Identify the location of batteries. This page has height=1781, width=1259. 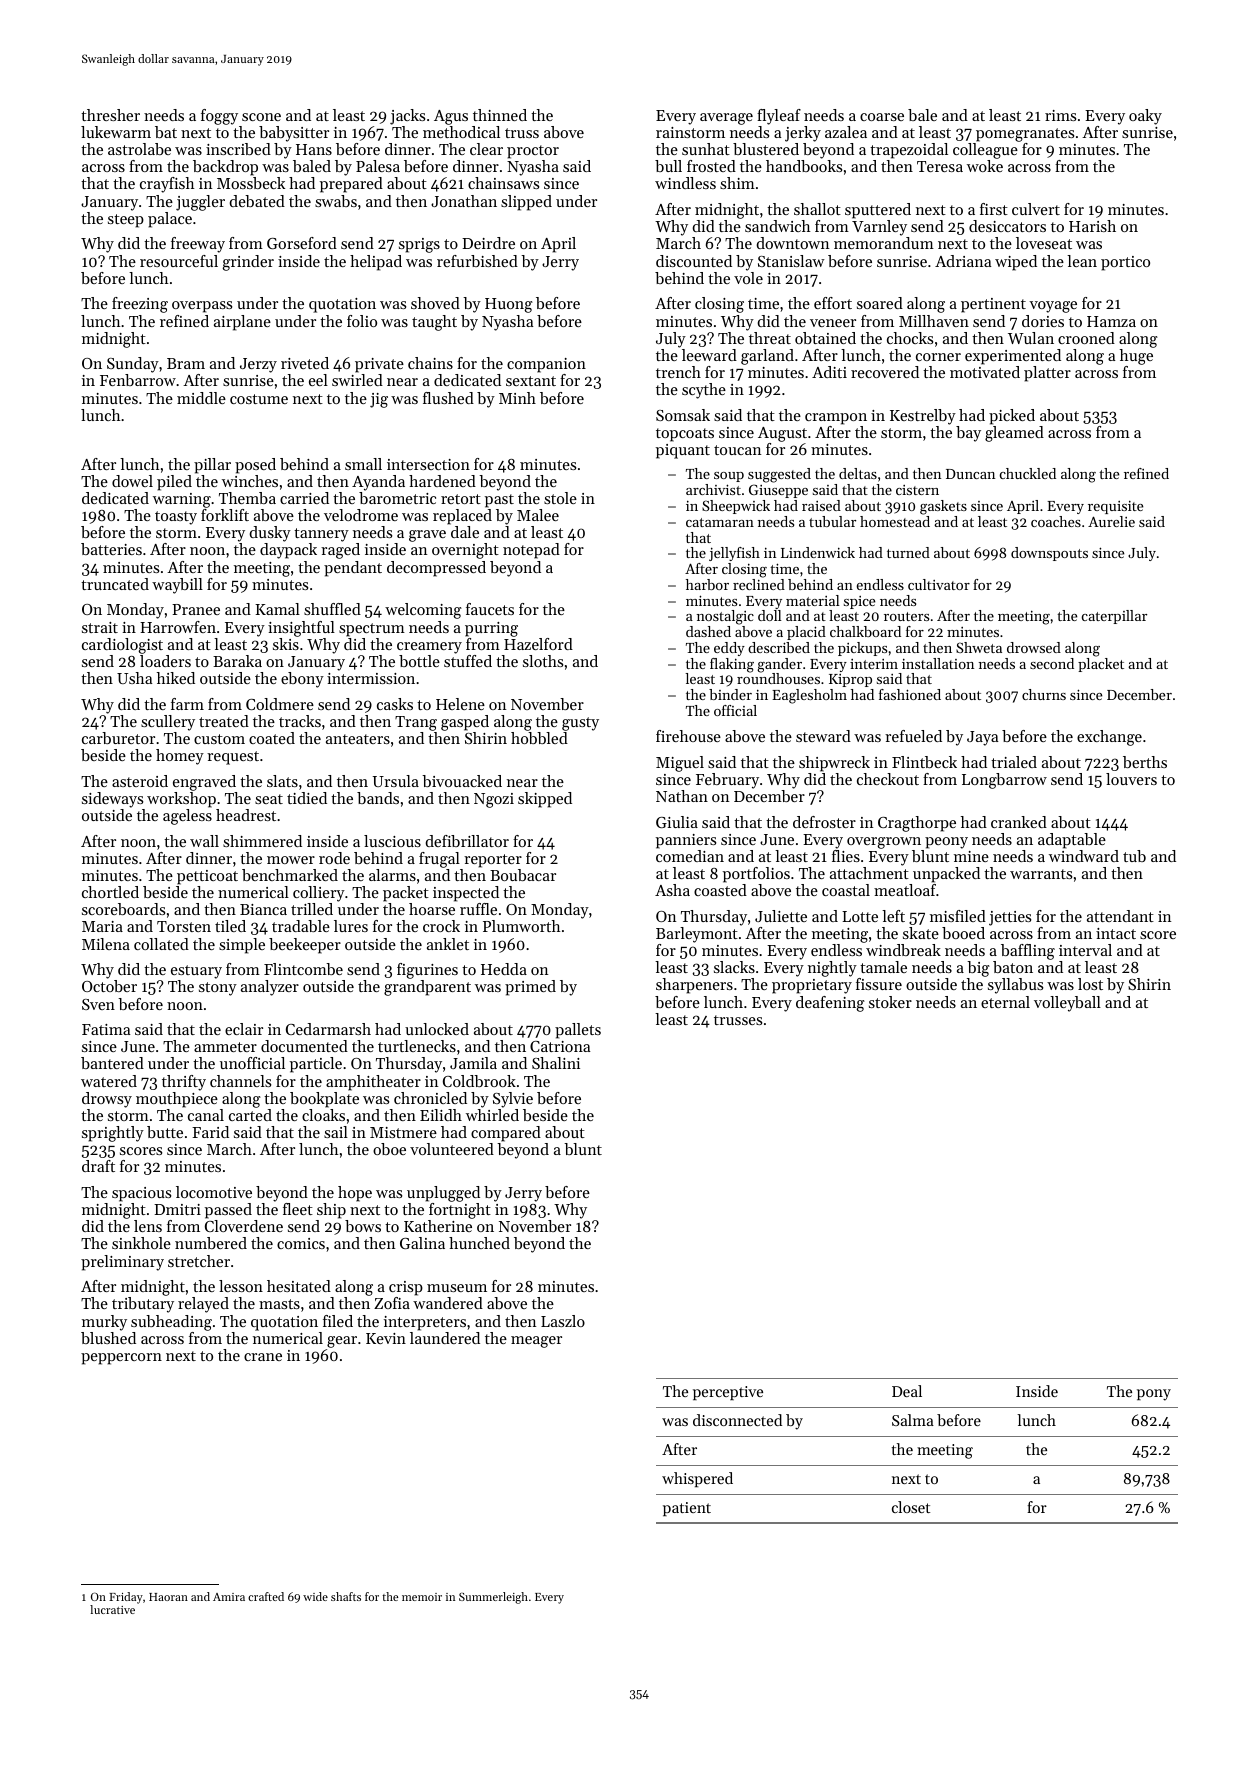
(111, 549).
